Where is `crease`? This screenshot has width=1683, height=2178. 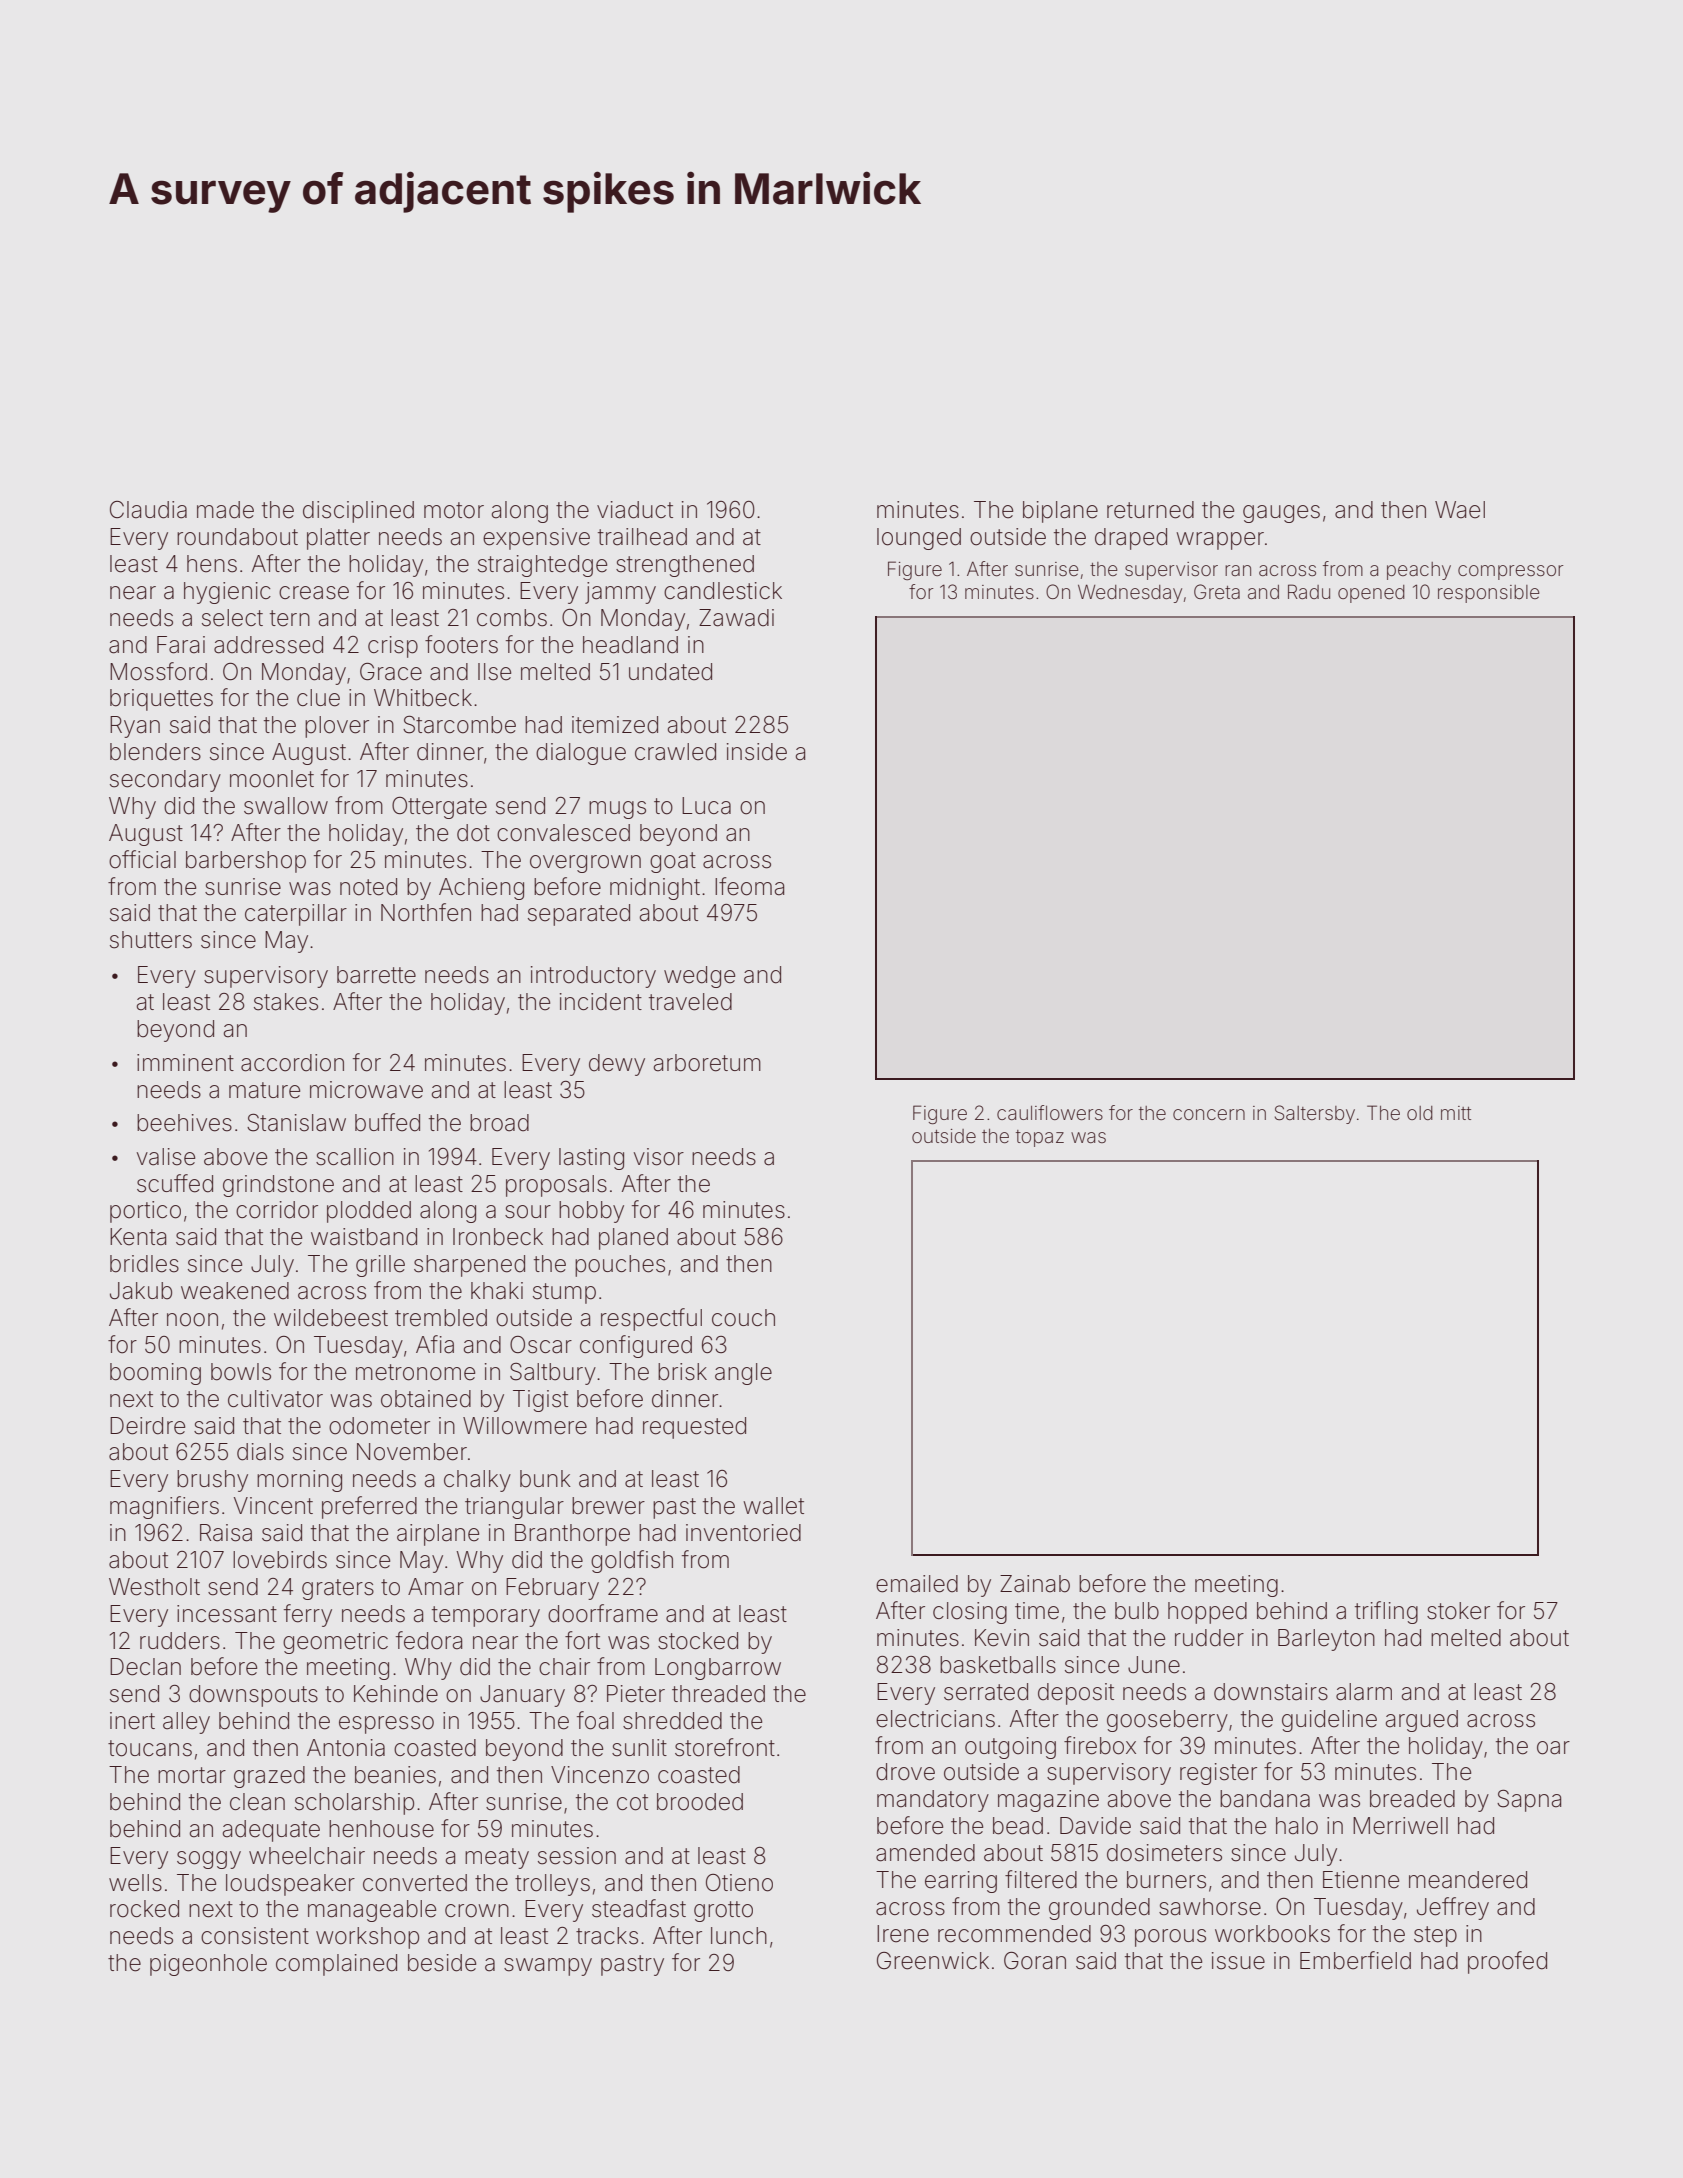 crease is located at coordinates (314, 593).
